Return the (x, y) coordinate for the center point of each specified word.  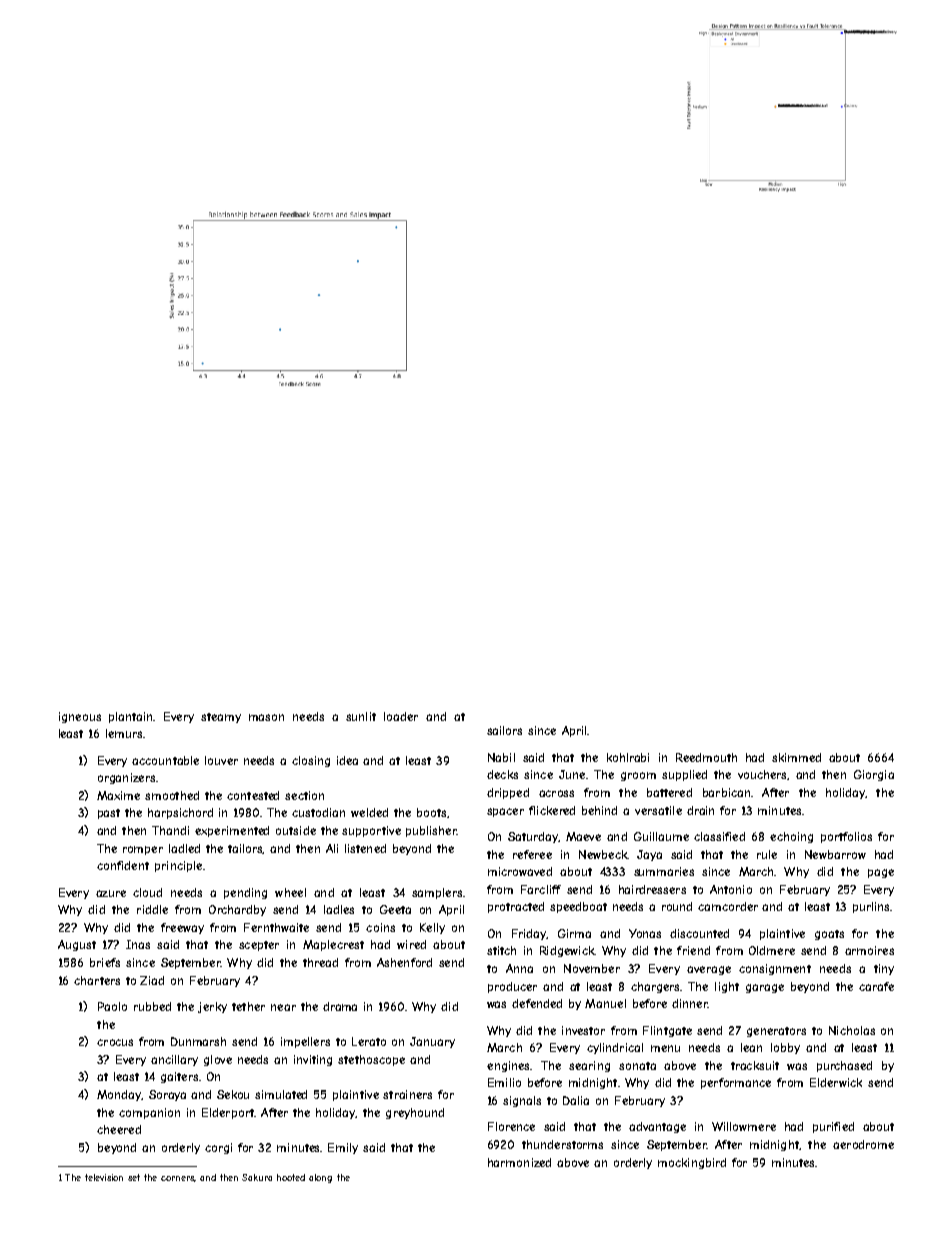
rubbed (152, 1006)
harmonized (519, 1162)
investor (583, 1030)
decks (502, 774)
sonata (637, 1066)
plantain (130, 717)
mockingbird (692, 1163)
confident (123, 865)
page (881, 873)
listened (365, 848)
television (104, 1177)
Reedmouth (706, 757)
